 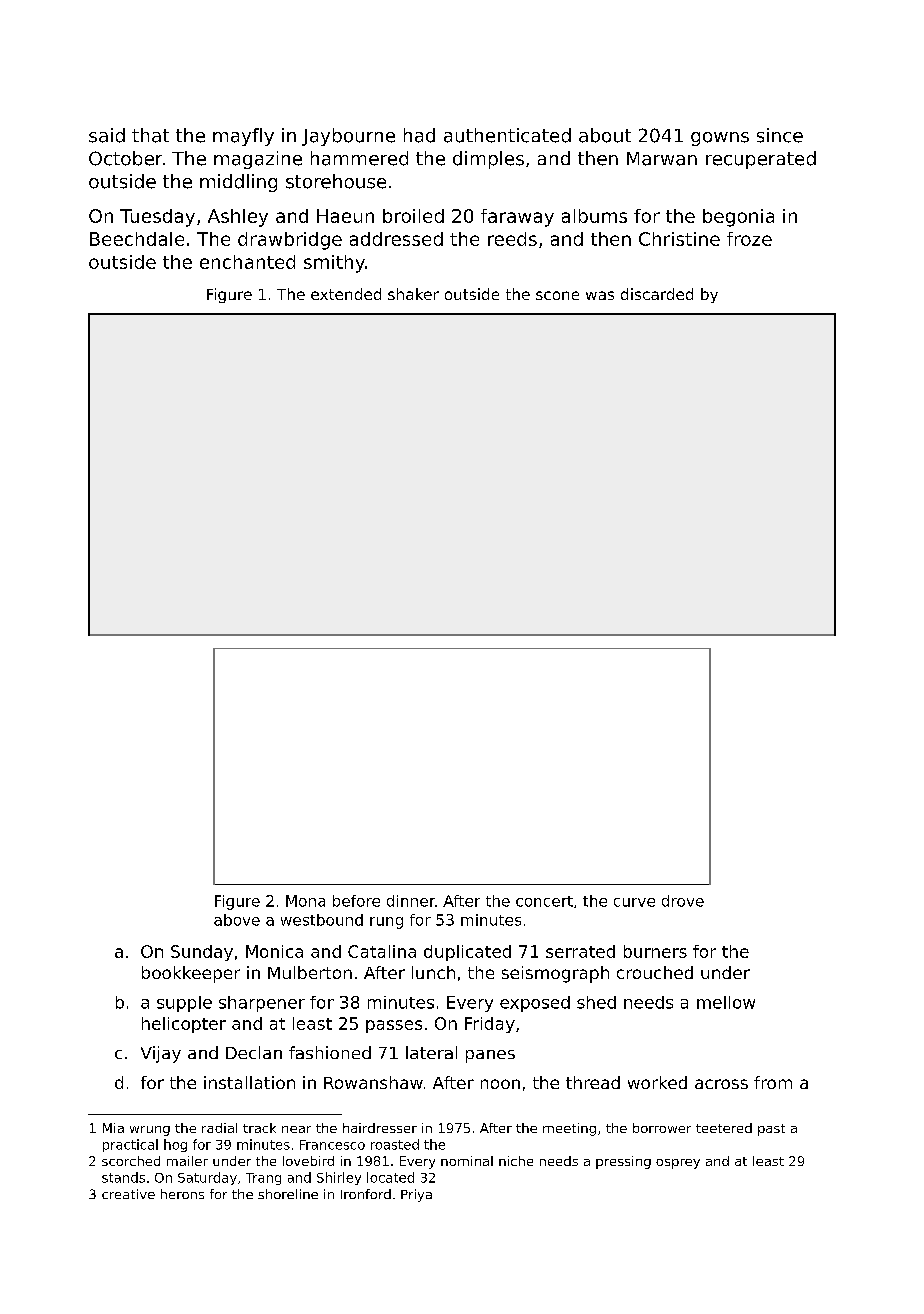 What do you see at coordinates (726, 1002) in the screenshot?
I see `mellow` at bounding box center [726, 1002].
